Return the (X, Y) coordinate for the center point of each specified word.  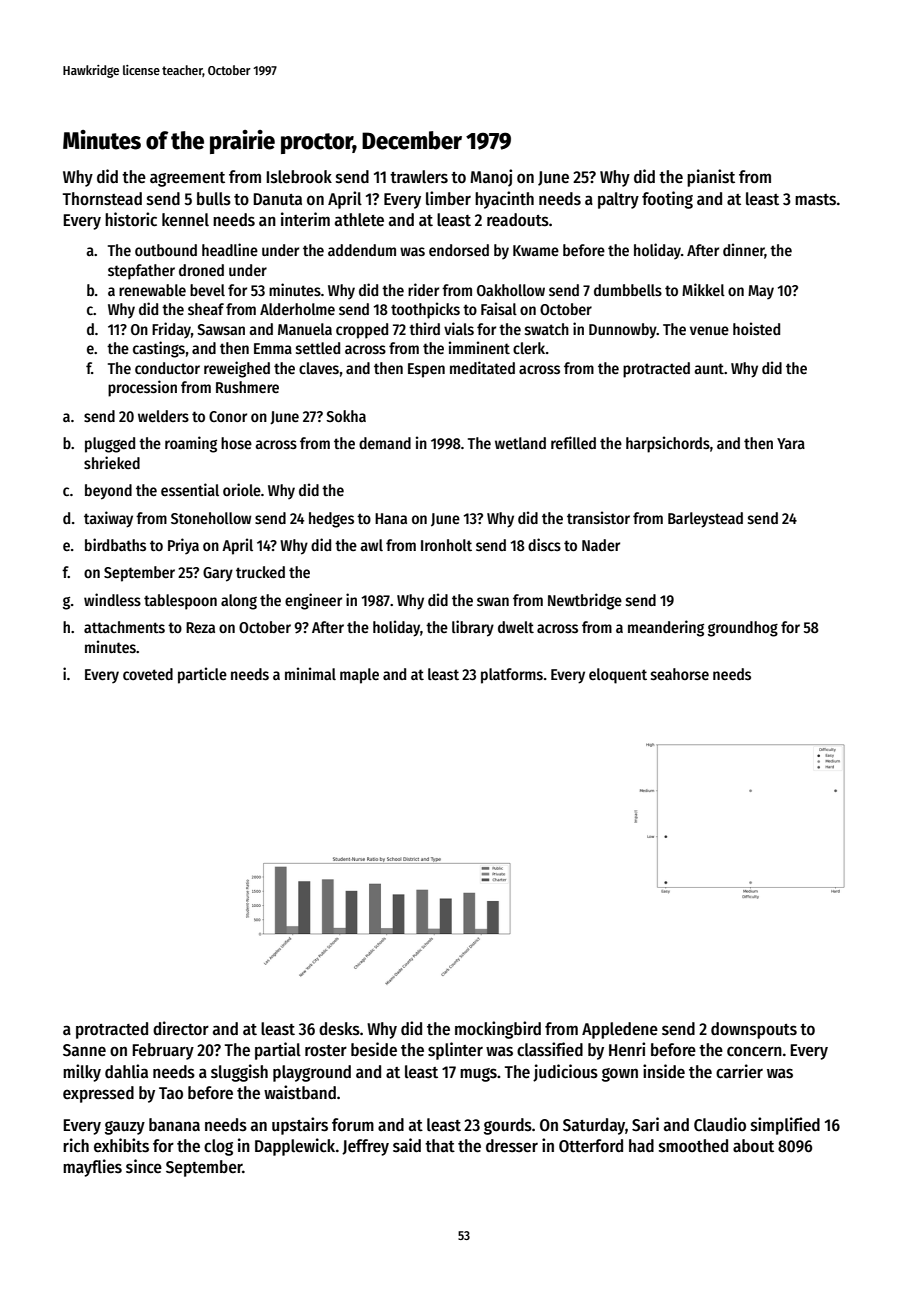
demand (385, 443)
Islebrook (299, 177)
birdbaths (115, 544)
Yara (791, 443)
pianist (711, 178)
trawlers (419, 177)
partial (278, 1051)
